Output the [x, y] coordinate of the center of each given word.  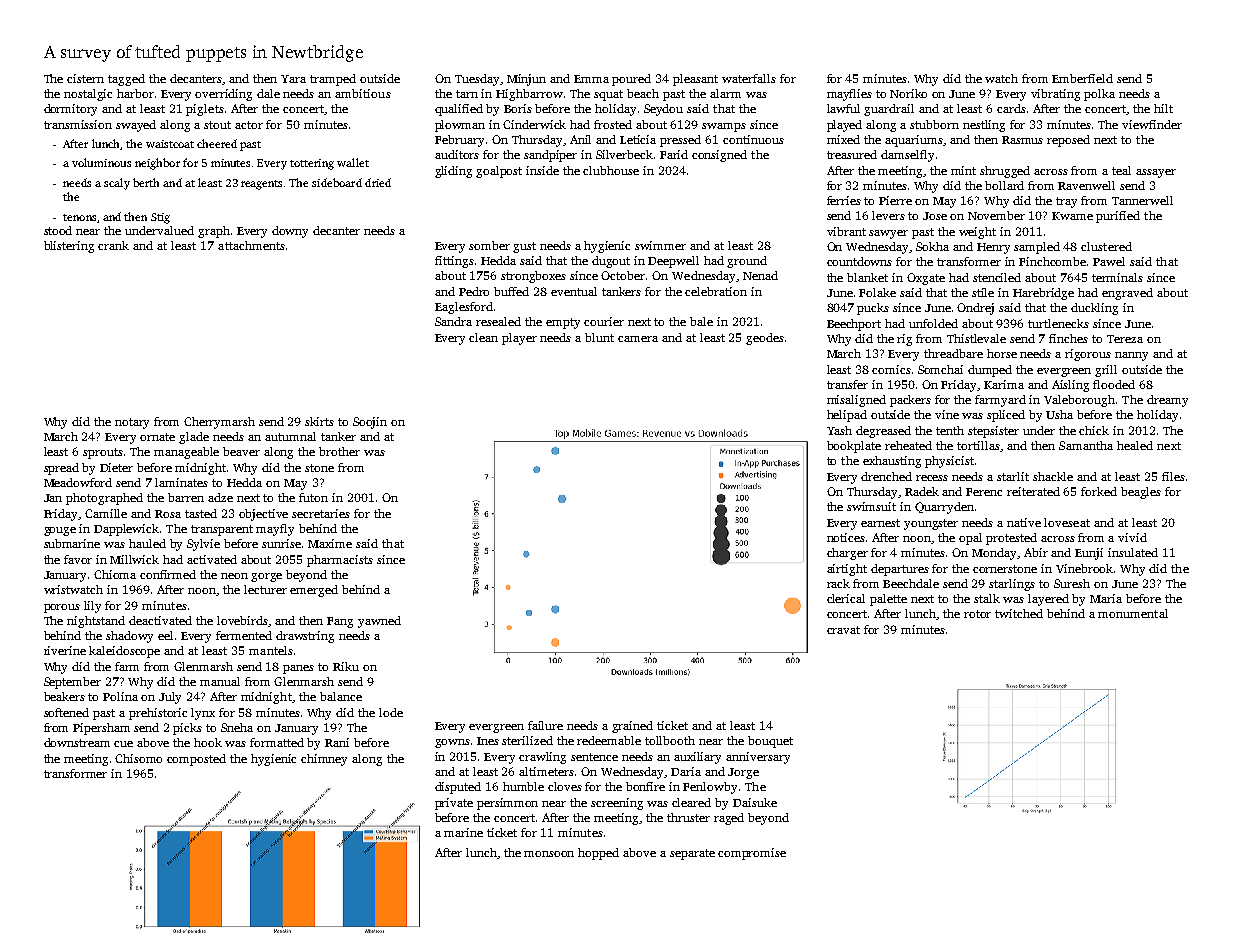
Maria [1106, 598]
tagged [126, 80]
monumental [1133, 613]
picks [187, 729]
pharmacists [340, 561]
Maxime [330, 543]
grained [632, 727]
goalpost [499, 172]
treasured [852, 154]
